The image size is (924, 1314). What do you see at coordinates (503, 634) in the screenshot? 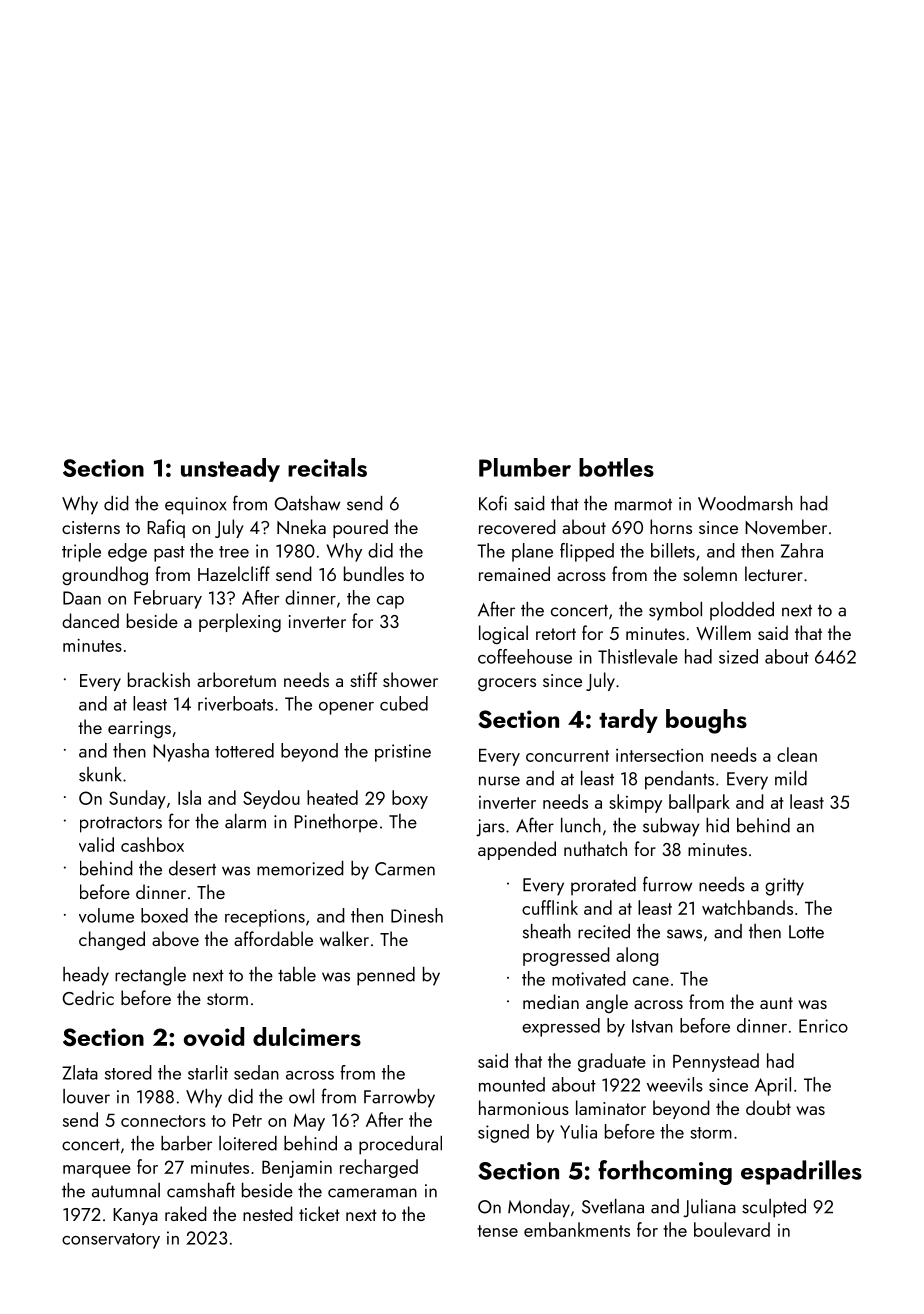
I see `logical` at bounding box center [503, 634].
